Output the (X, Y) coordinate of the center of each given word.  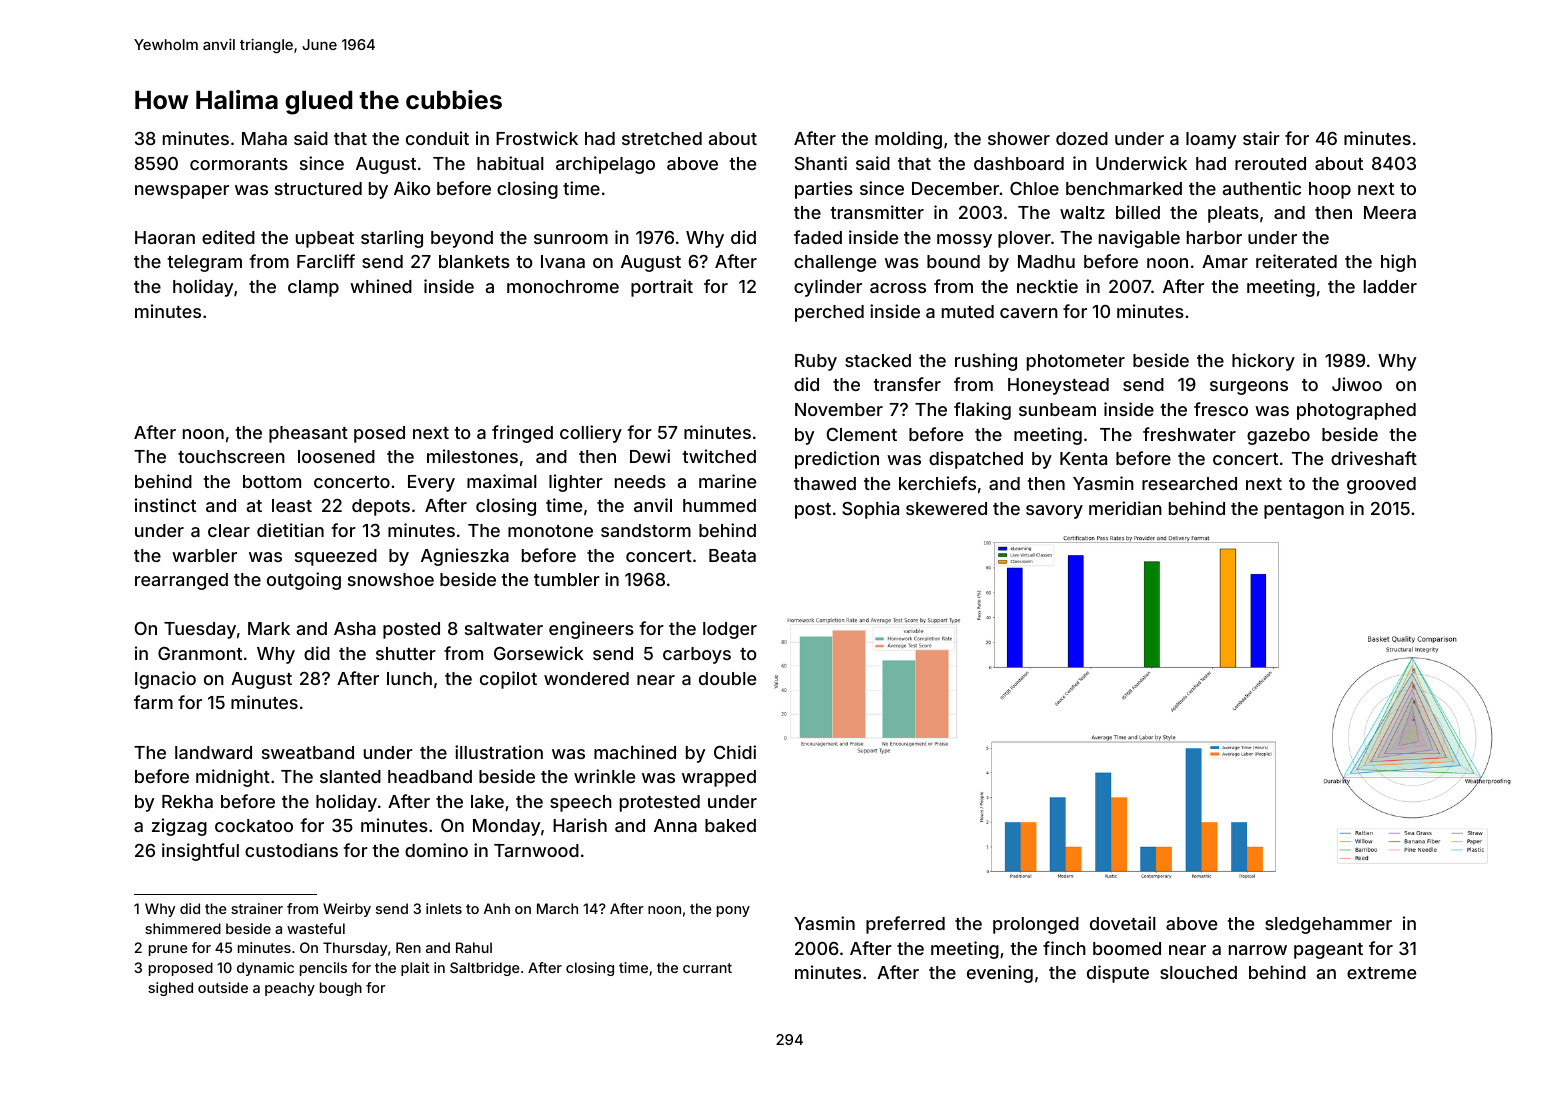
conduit (437, 138)
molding (908, 140)
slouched (1198, 972)
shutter (406, 653)
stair (1261, 138)
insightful (200, 852)
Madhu (1046, 261)
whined (381, 286)
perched (829, 313)
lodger (730, 630)
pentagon (1304, 511)
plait (415, 969)
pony (733, 911)
